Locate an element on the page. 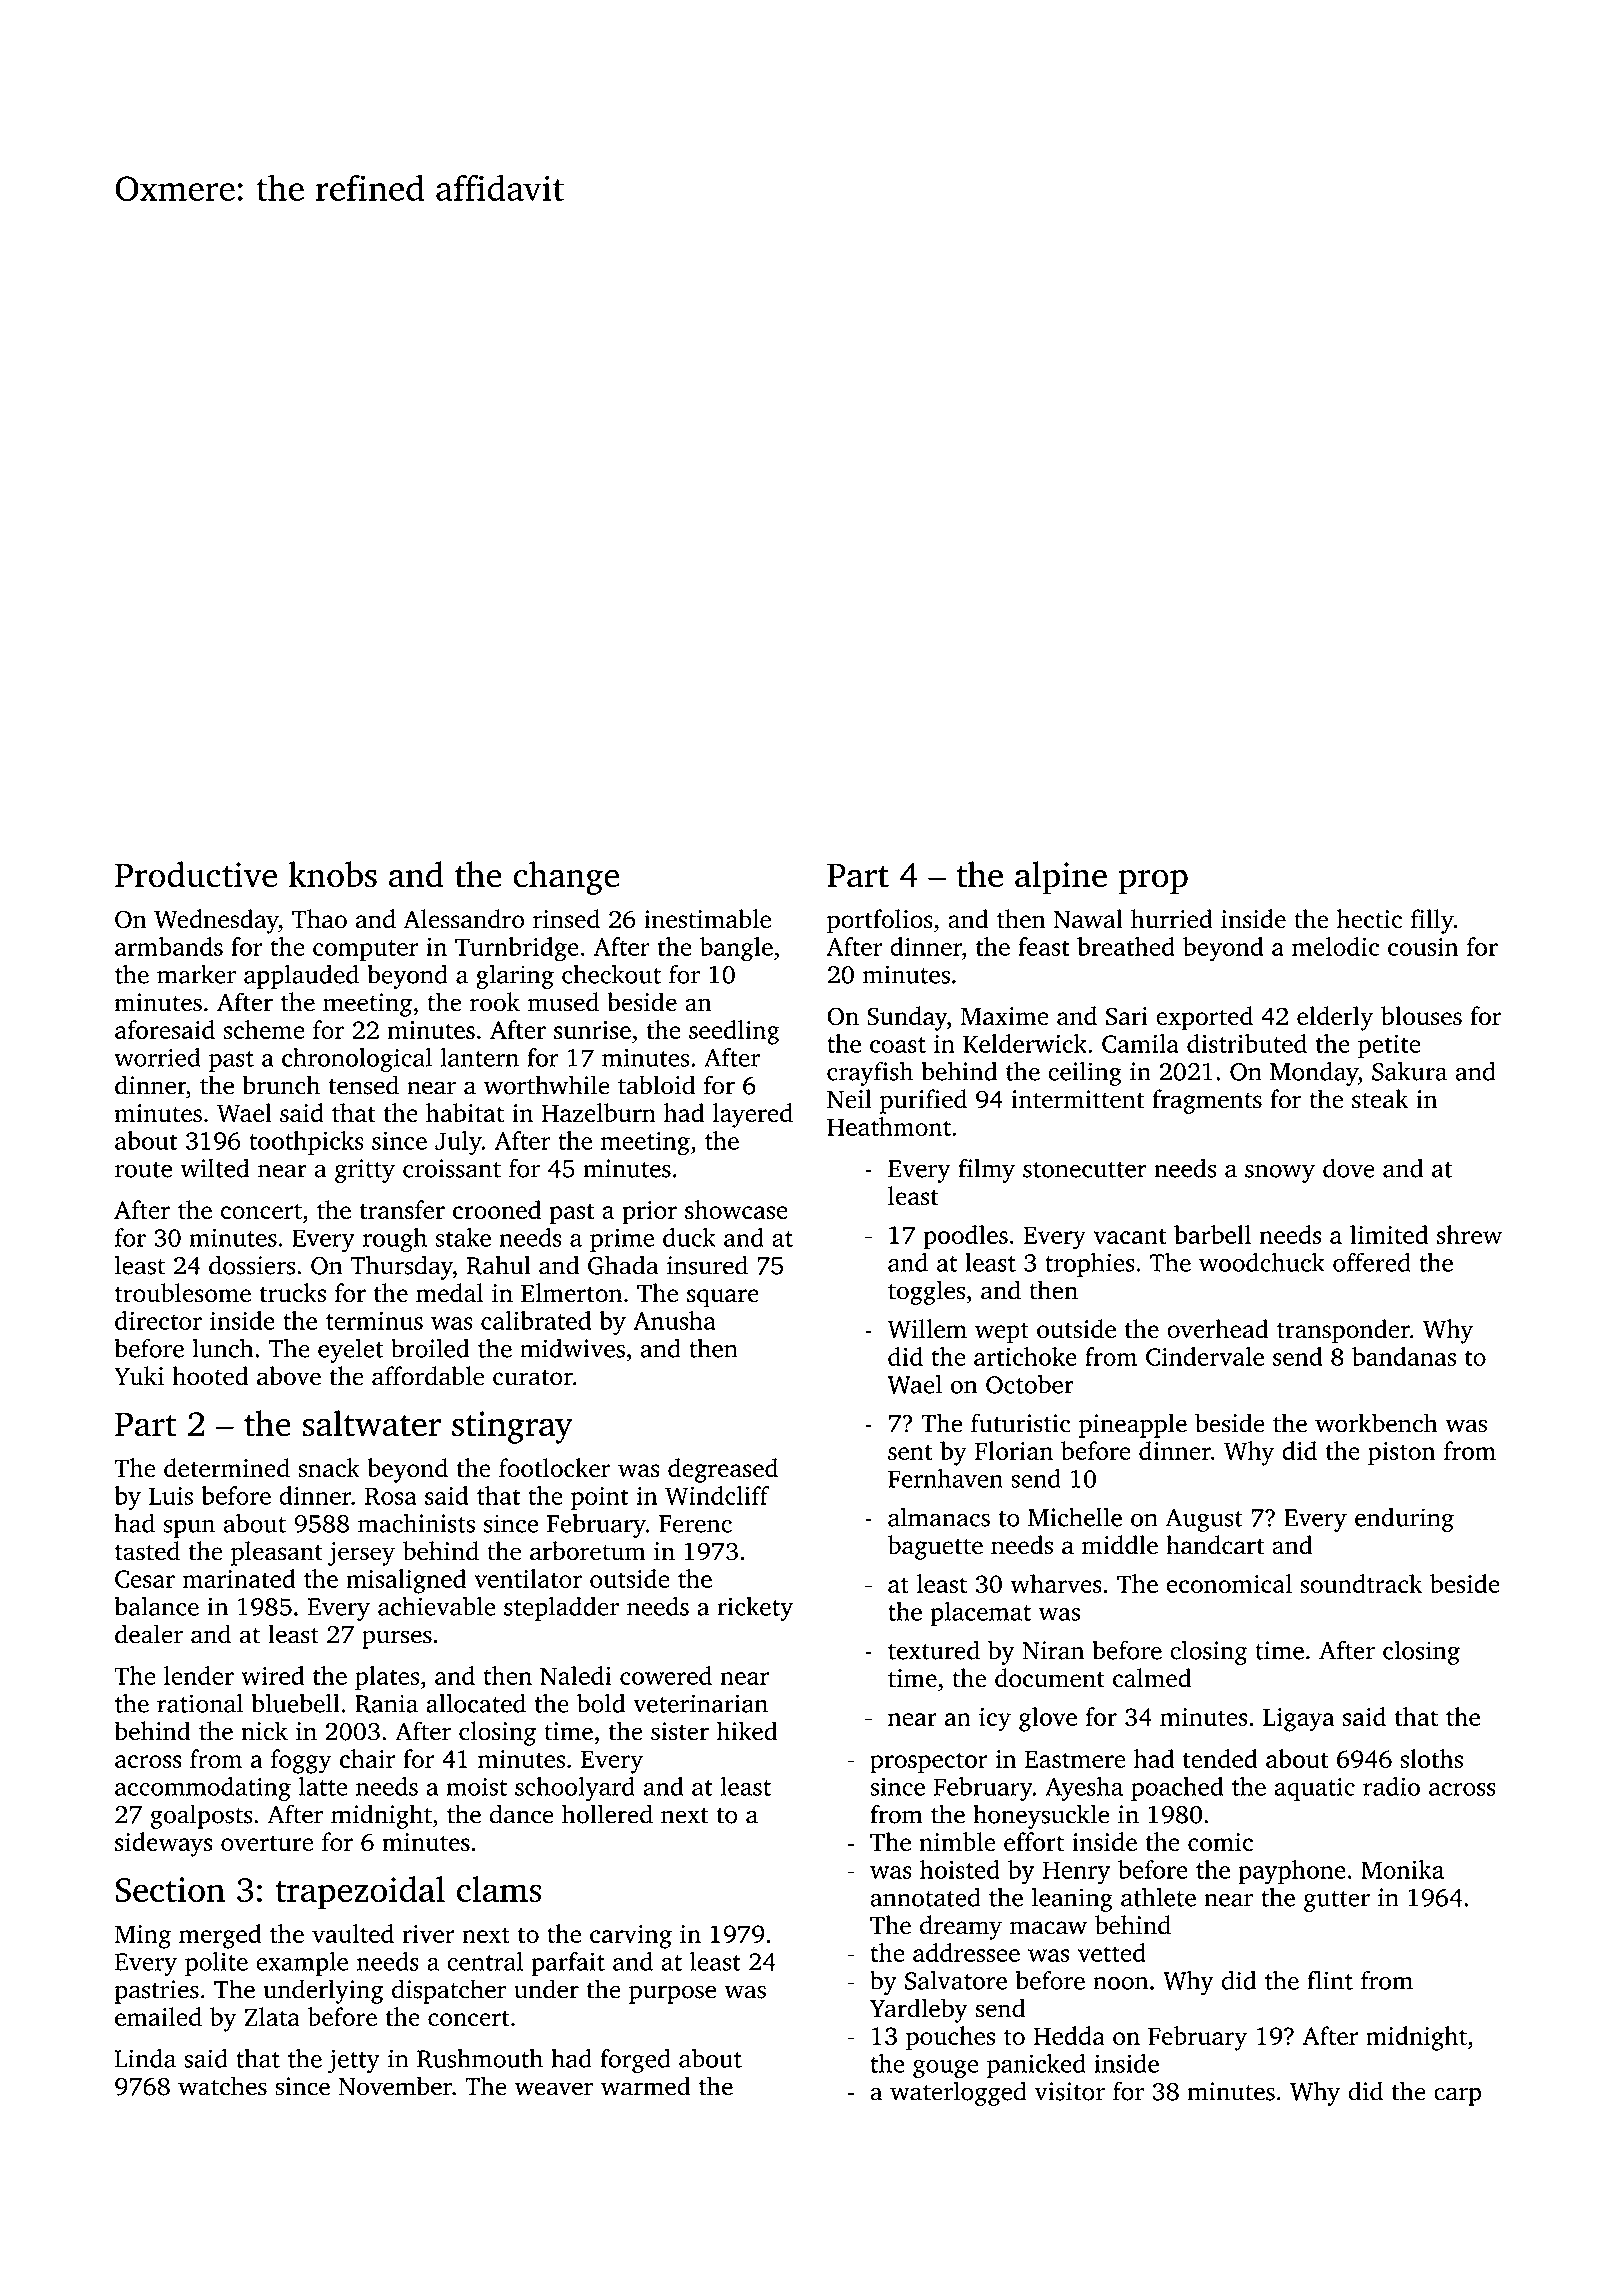 Image resolution: width=1620 pixels, height=2292 pixels. weaver is located at coordinates (553, 2089).
